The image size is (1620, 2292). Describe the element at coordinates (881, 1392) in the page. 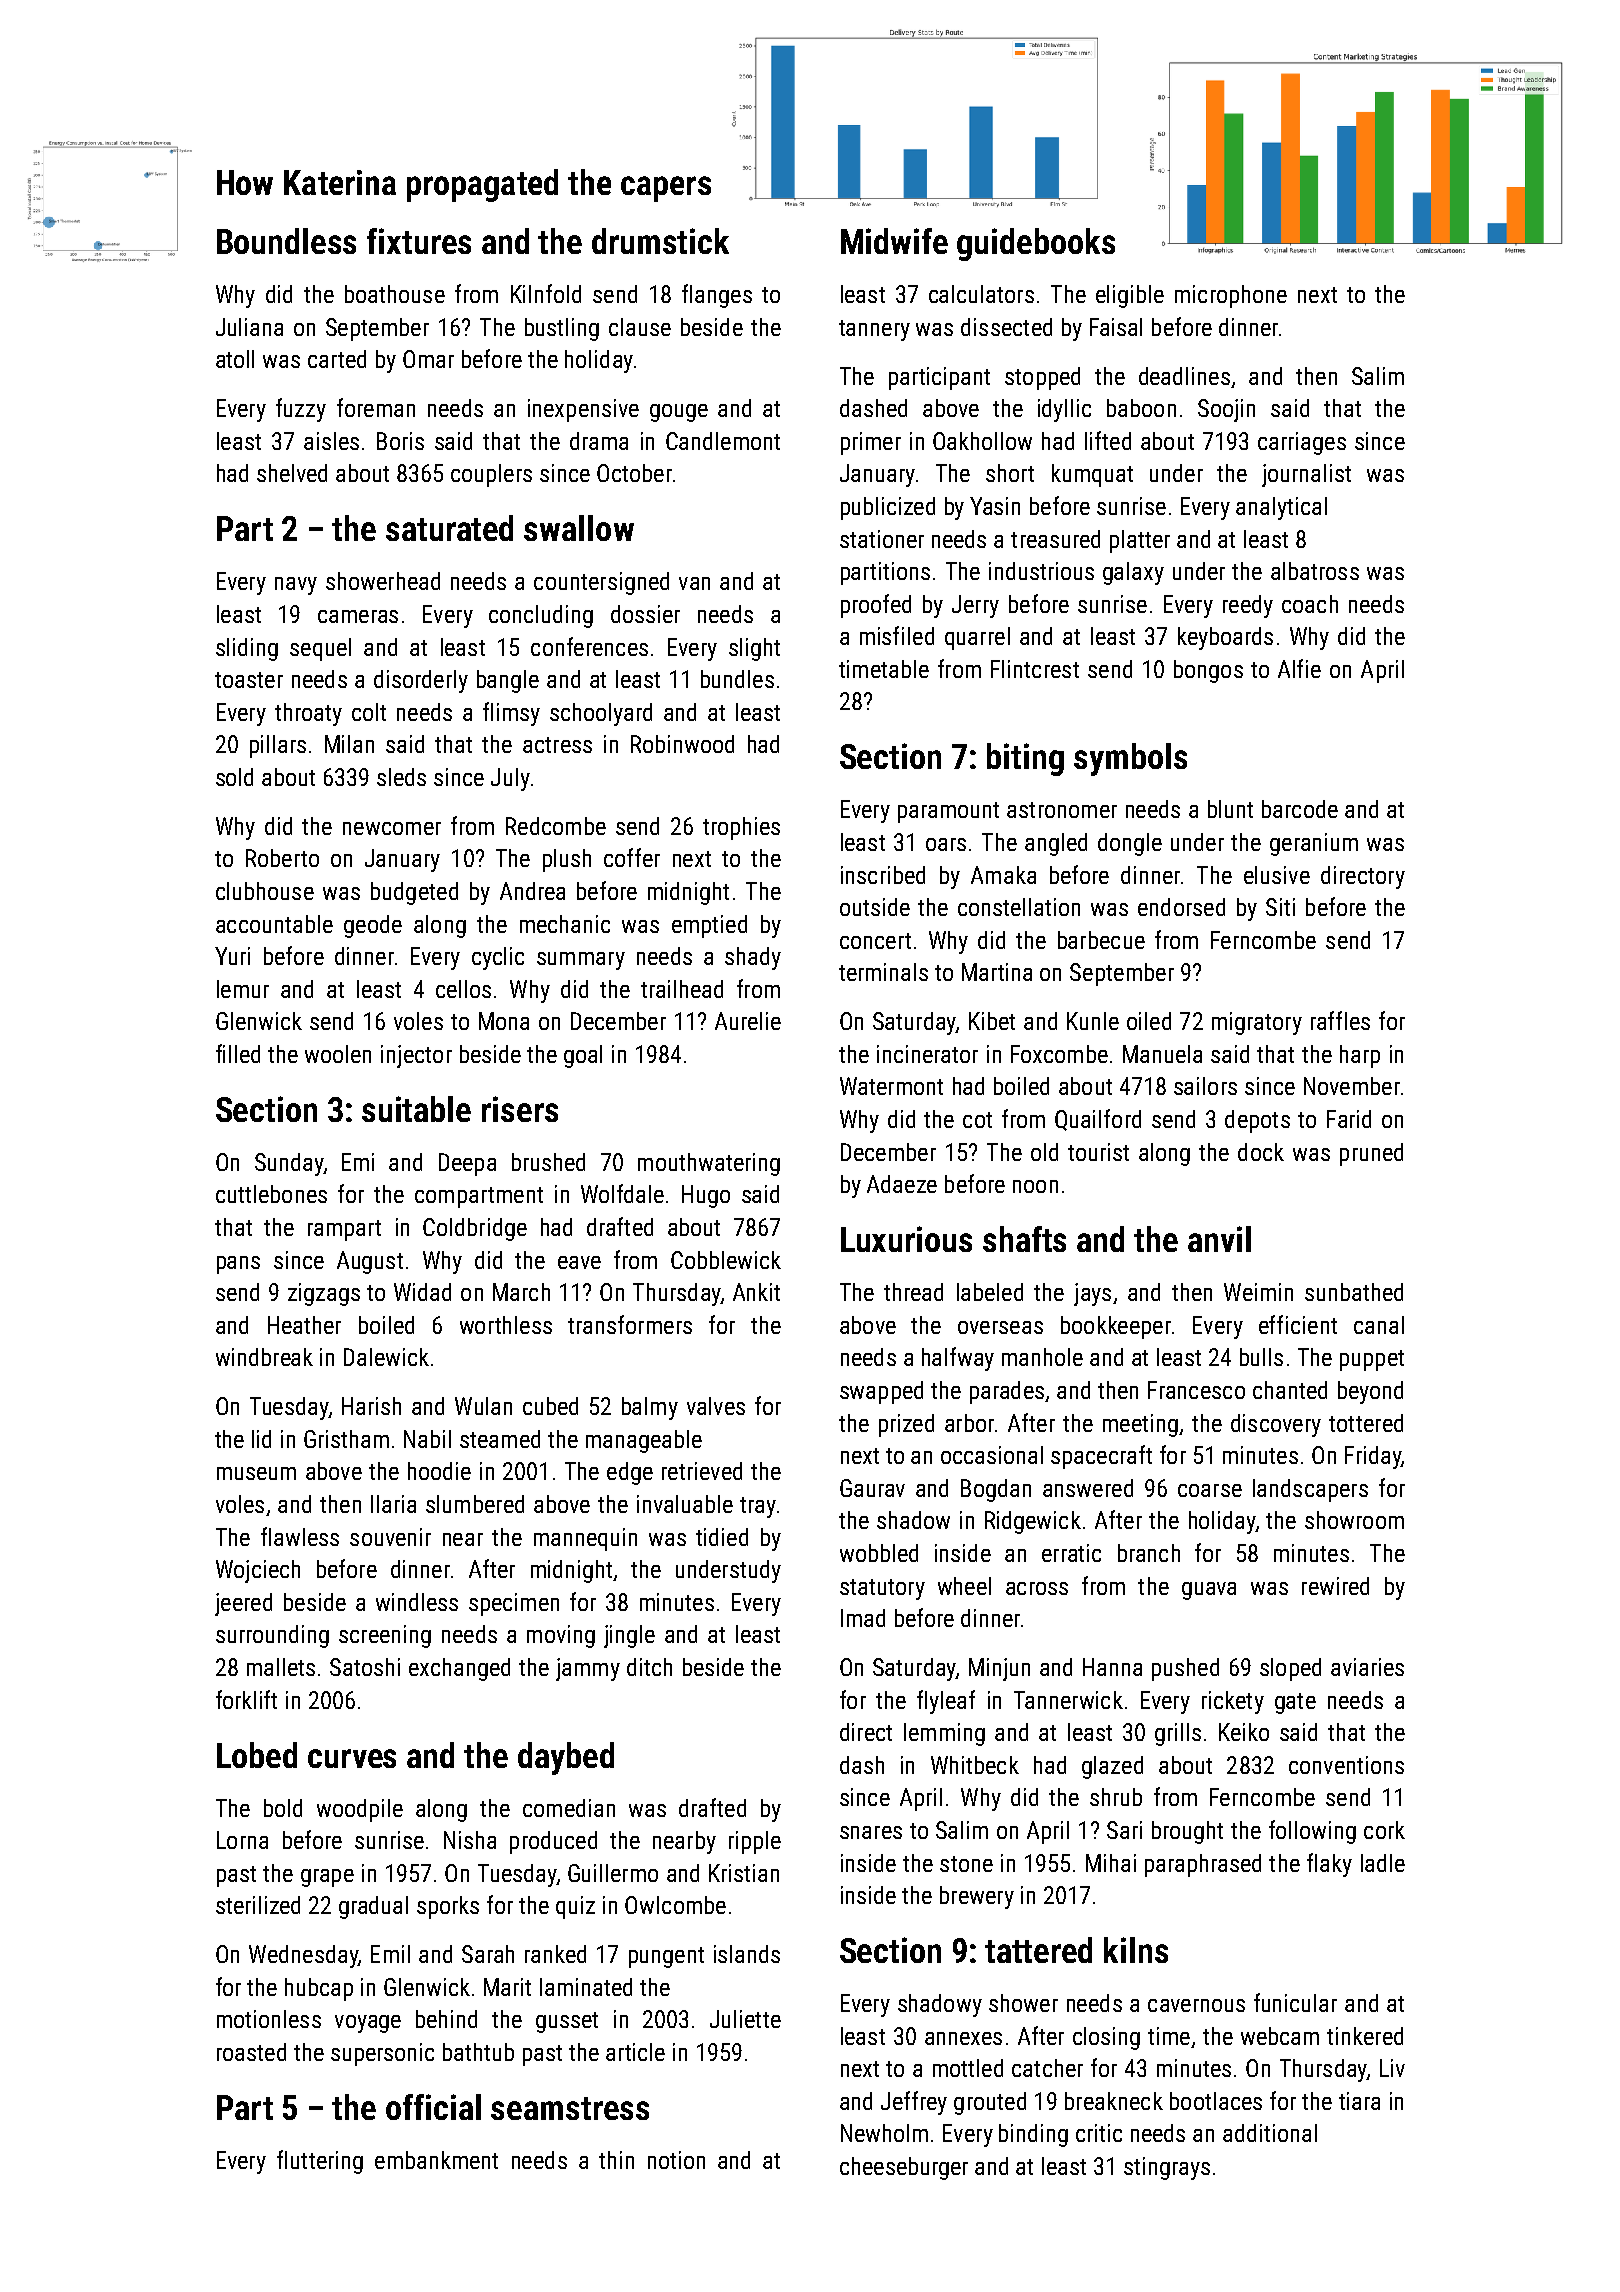

I see `swapped` at that location.
